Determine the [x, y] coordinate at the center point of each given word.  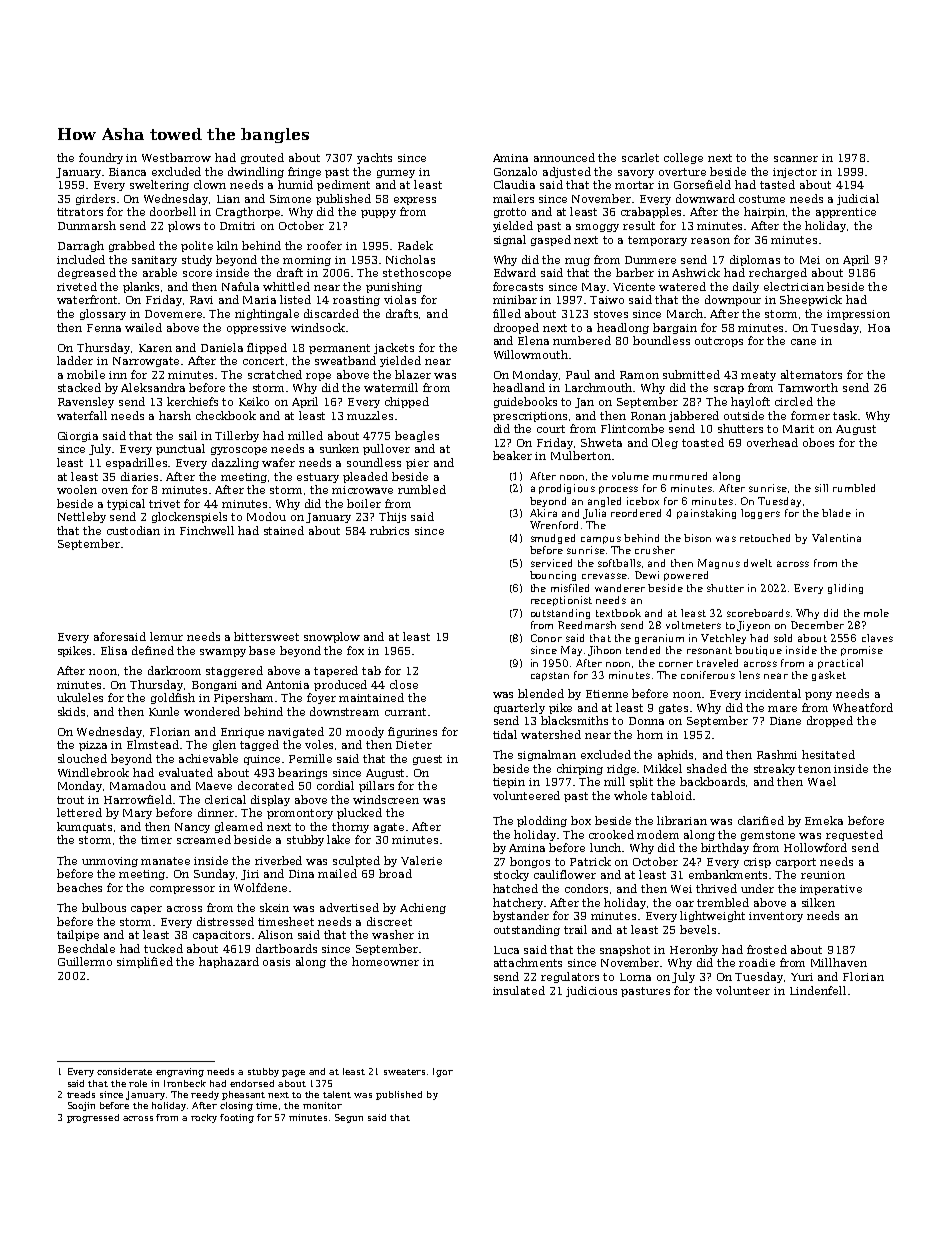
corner [676, 664]
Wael [822, 781]
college [683, 158]
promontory [300, 814]
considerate [124, 1071]
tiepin [509, 783]
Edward [515, 272]
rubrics [389, 530]
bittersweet [266, 636]
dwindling [256, 172]
